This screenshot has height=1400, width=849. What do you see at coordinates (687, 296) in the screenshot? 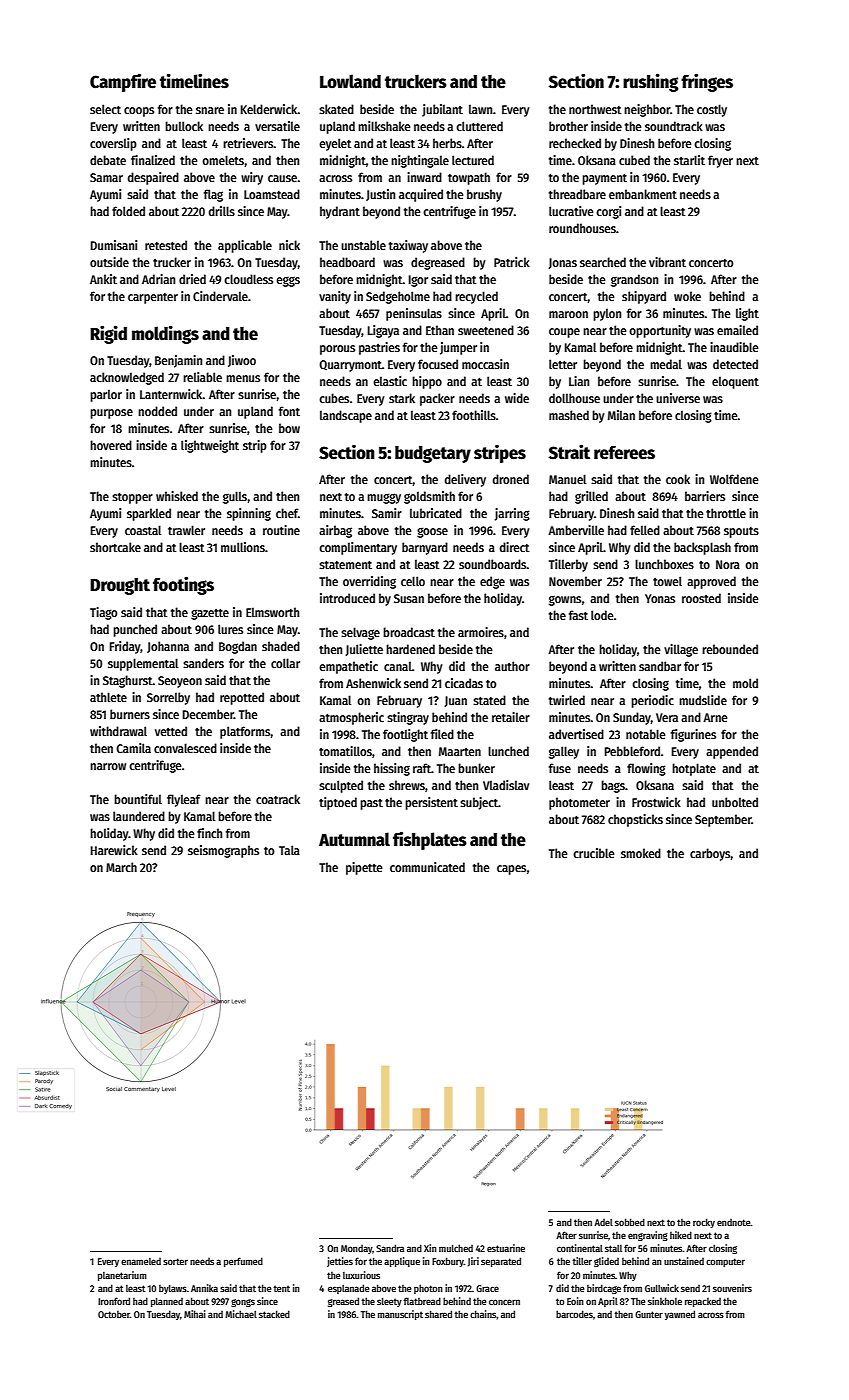
I see `woke` at bounding box center [687, 296].
